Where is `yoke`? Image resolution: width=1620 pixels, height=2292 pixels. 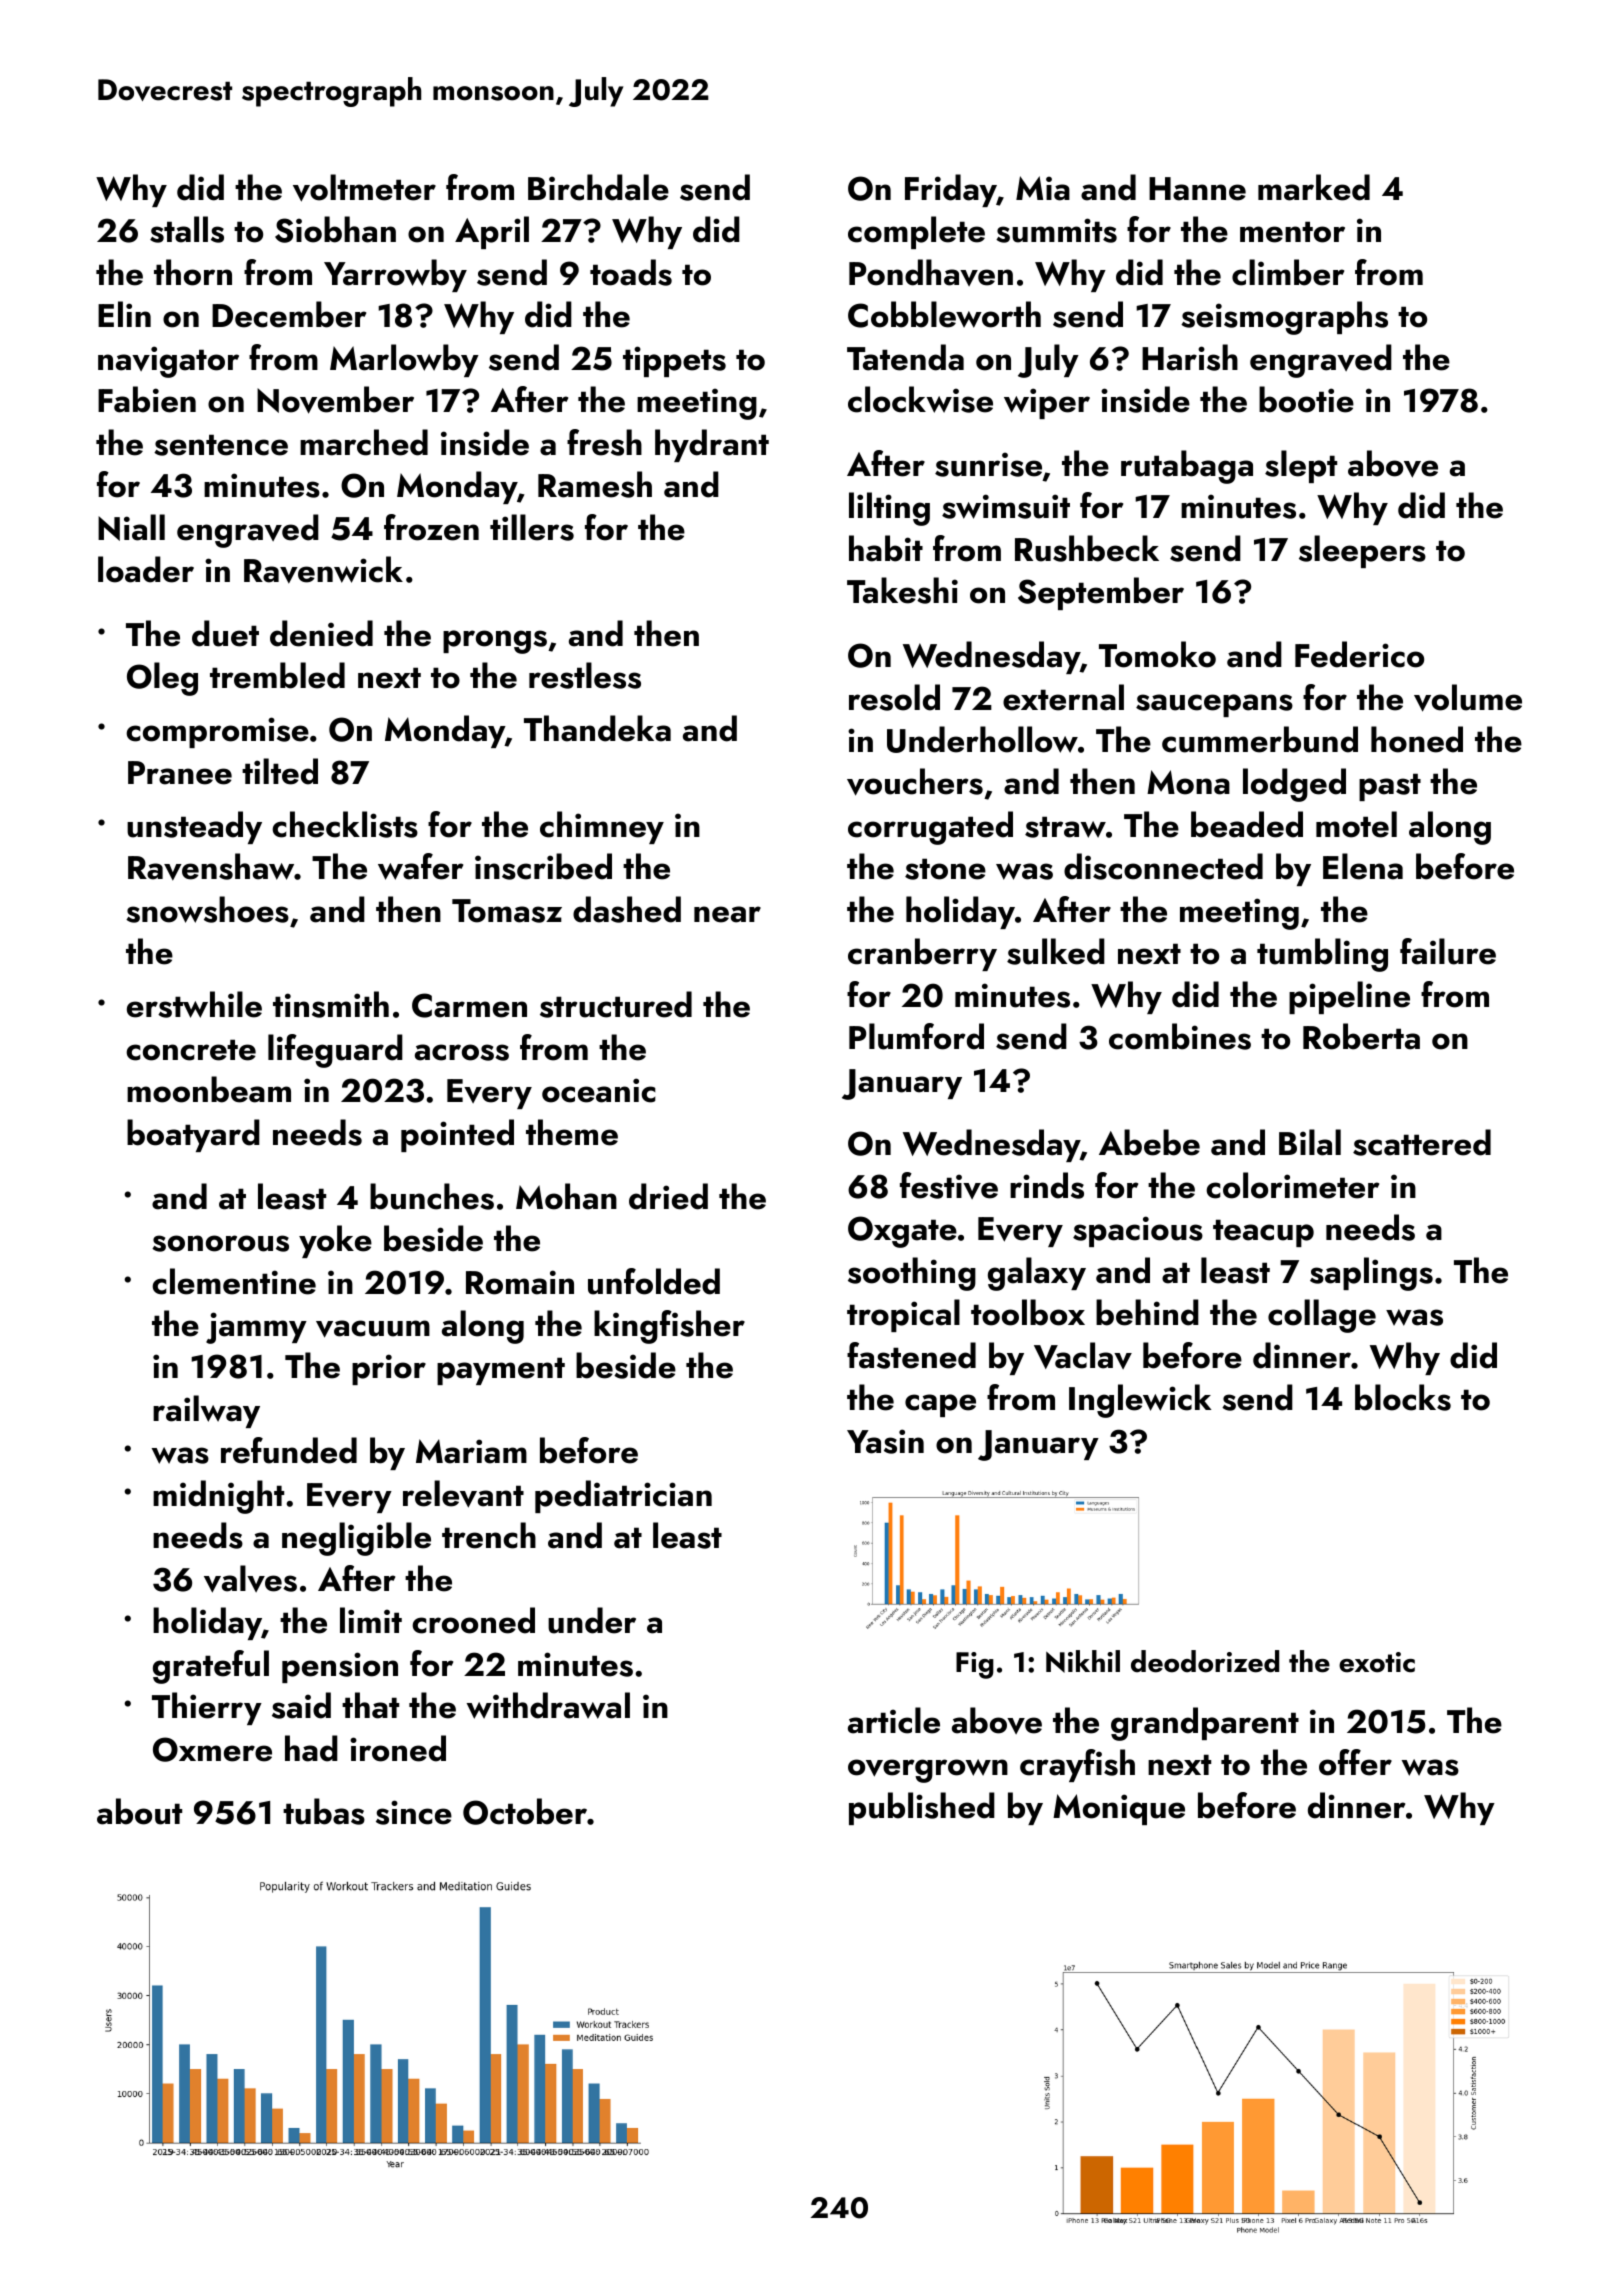
yoke is located at coordinates (335, 1241).
